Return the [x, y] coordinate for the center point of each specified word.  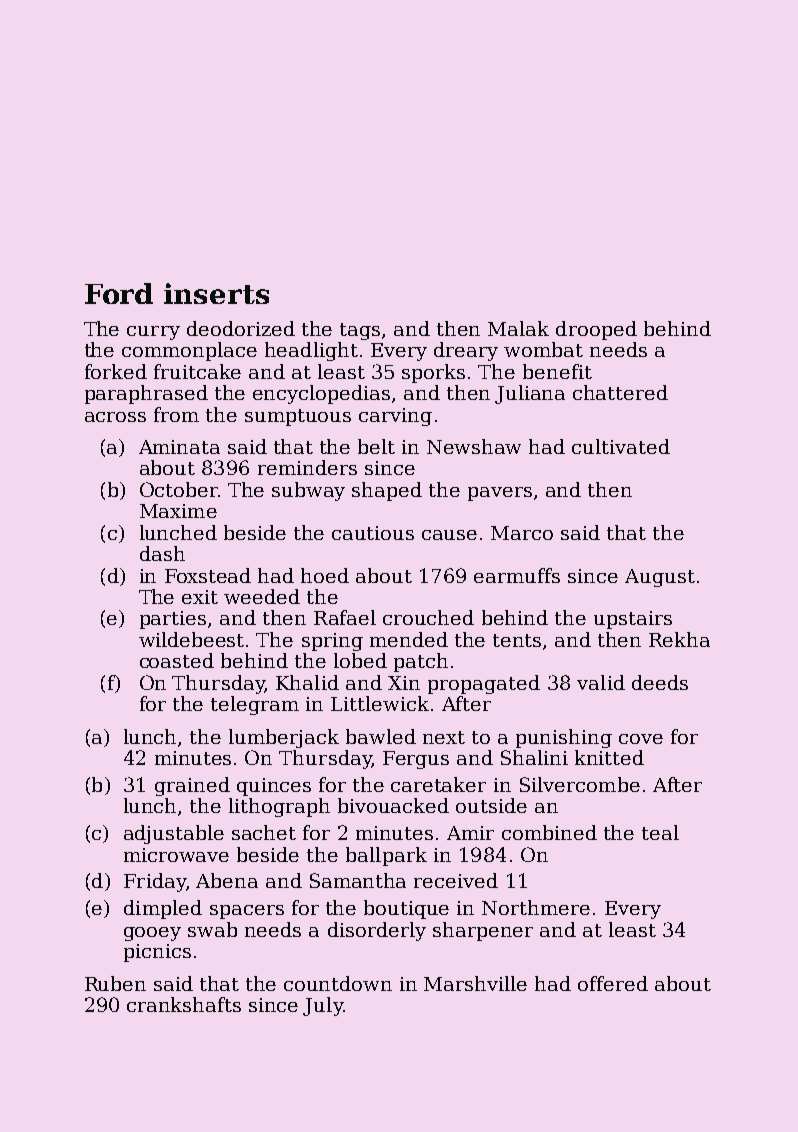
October [179, 489]
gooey [152, 934]
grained [192, 786]
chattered [620, 392]
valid [601, 682]
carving [395, 417]
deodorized [241, 328]
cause [449, 535]
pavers [500, 494]
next [444, 737]
